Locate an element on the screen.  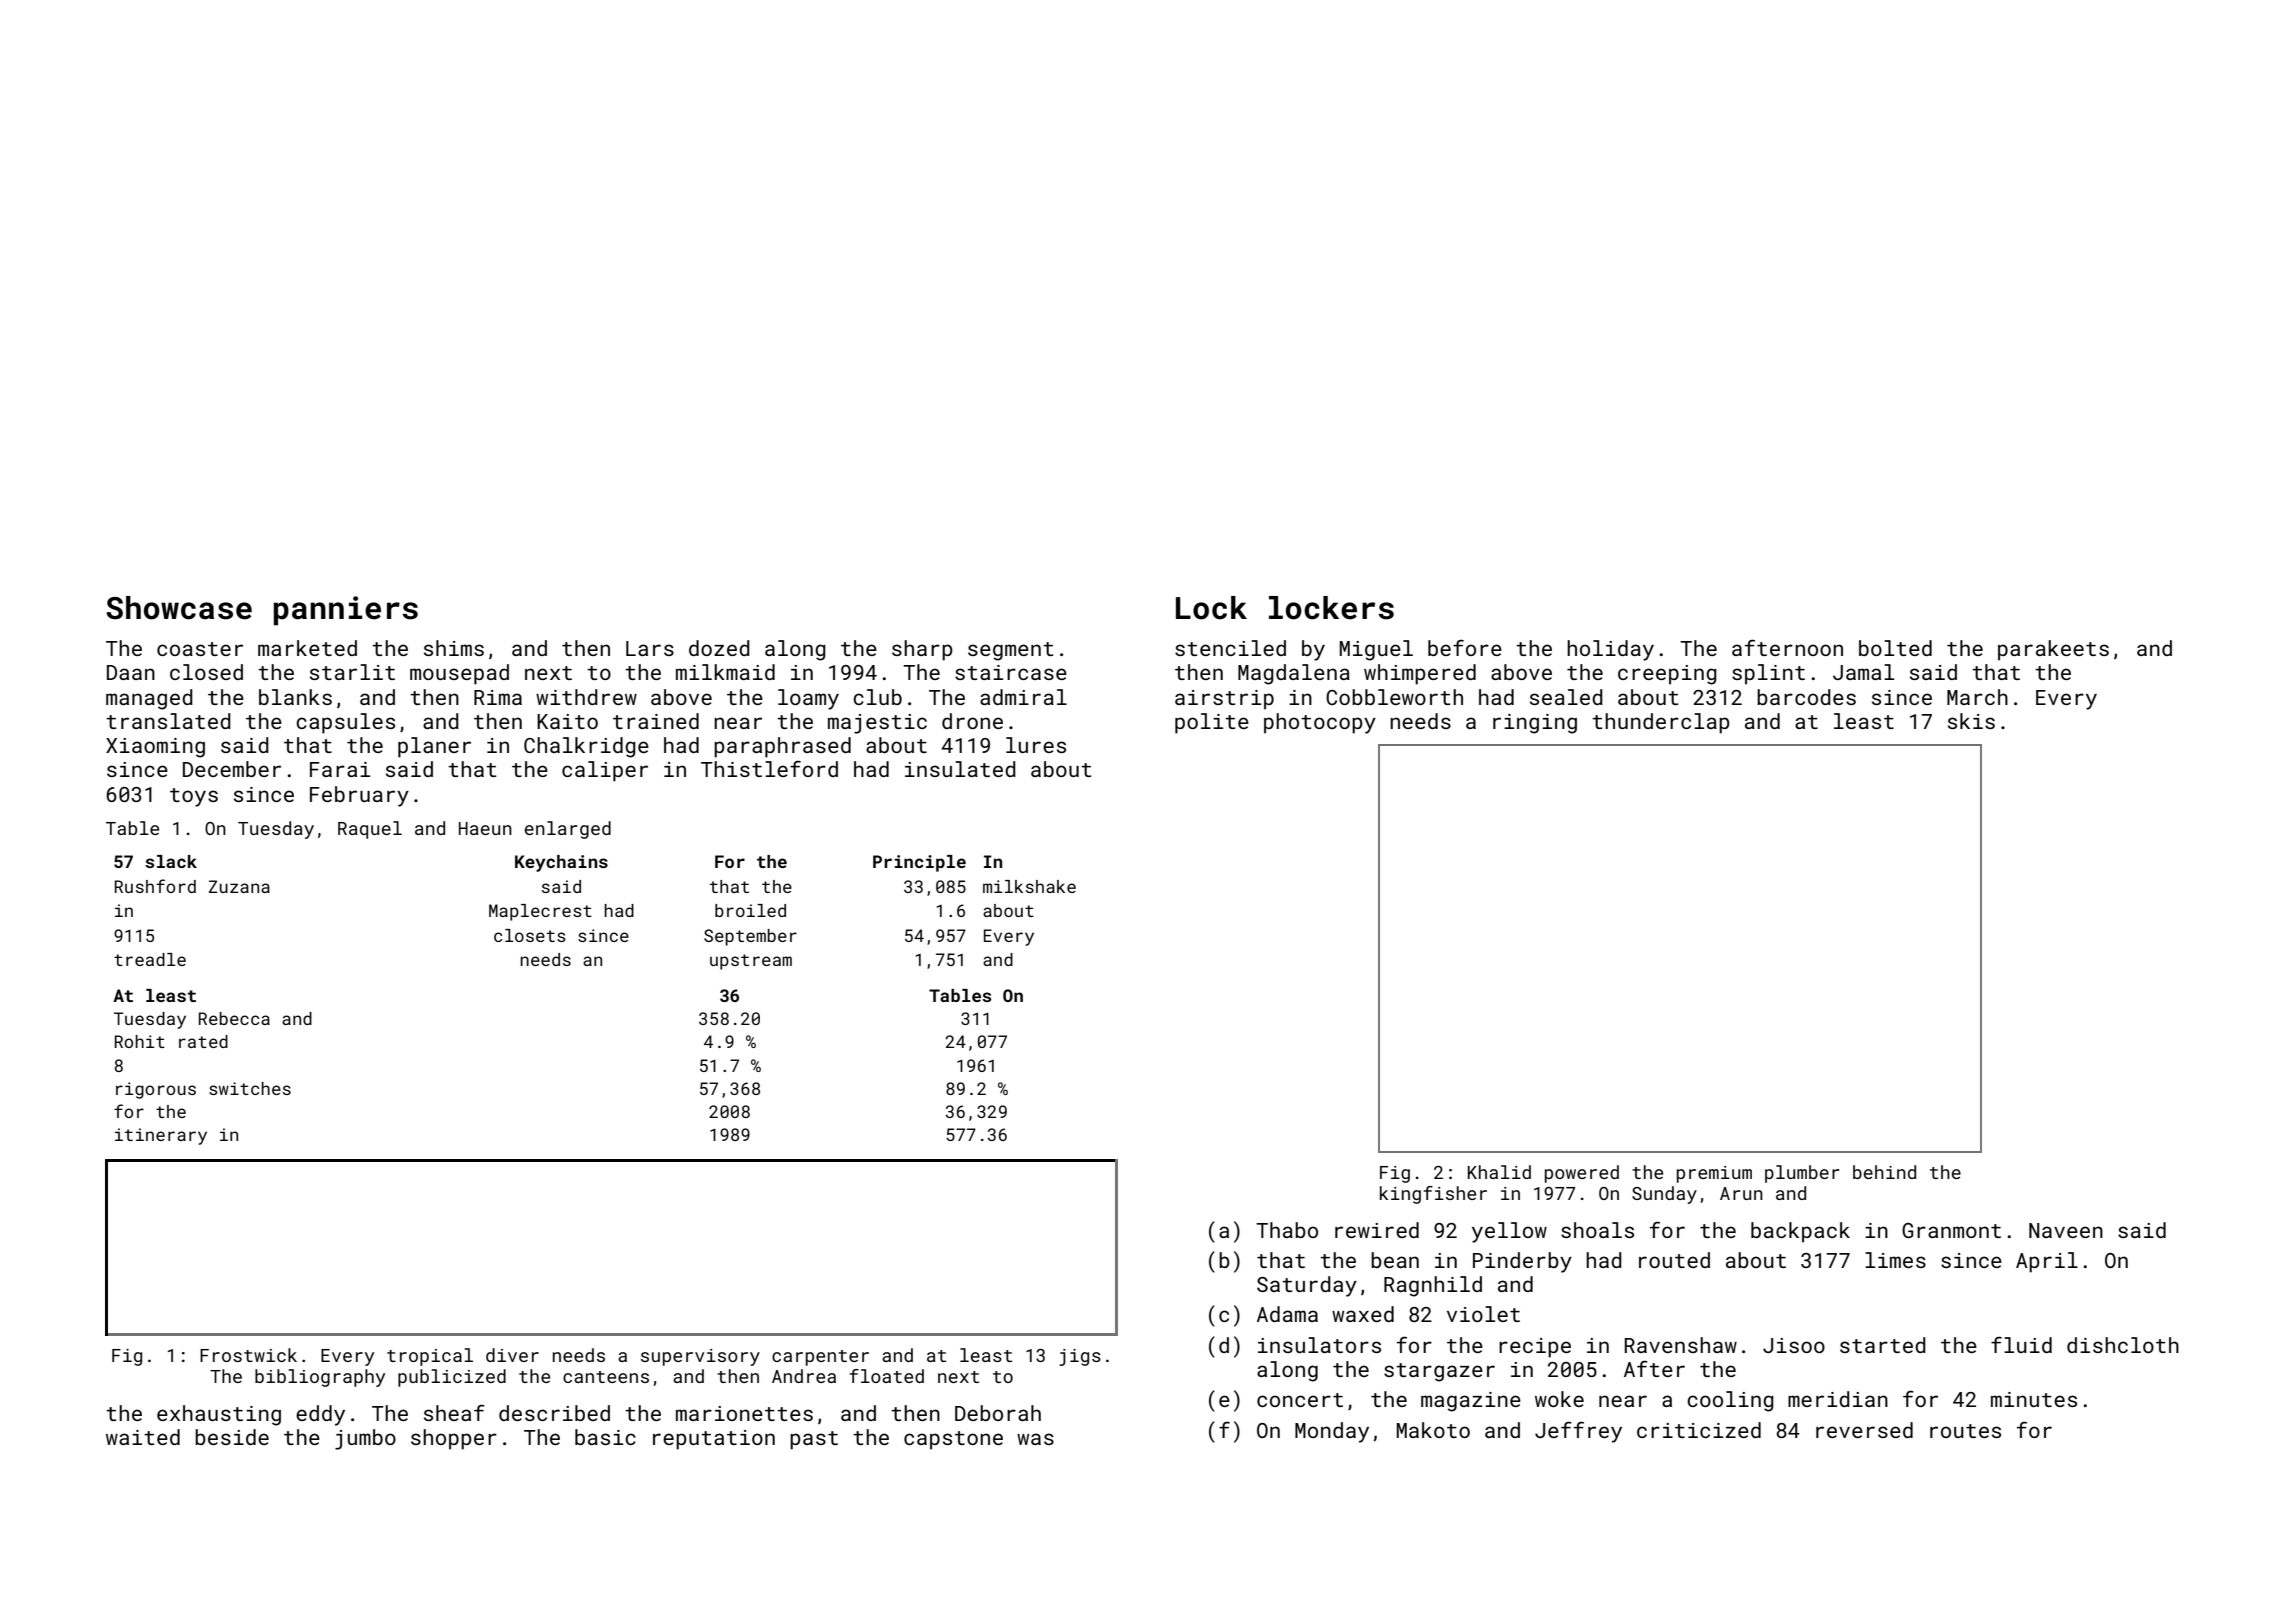
parakeets is located at coordinates (2053, 650).
